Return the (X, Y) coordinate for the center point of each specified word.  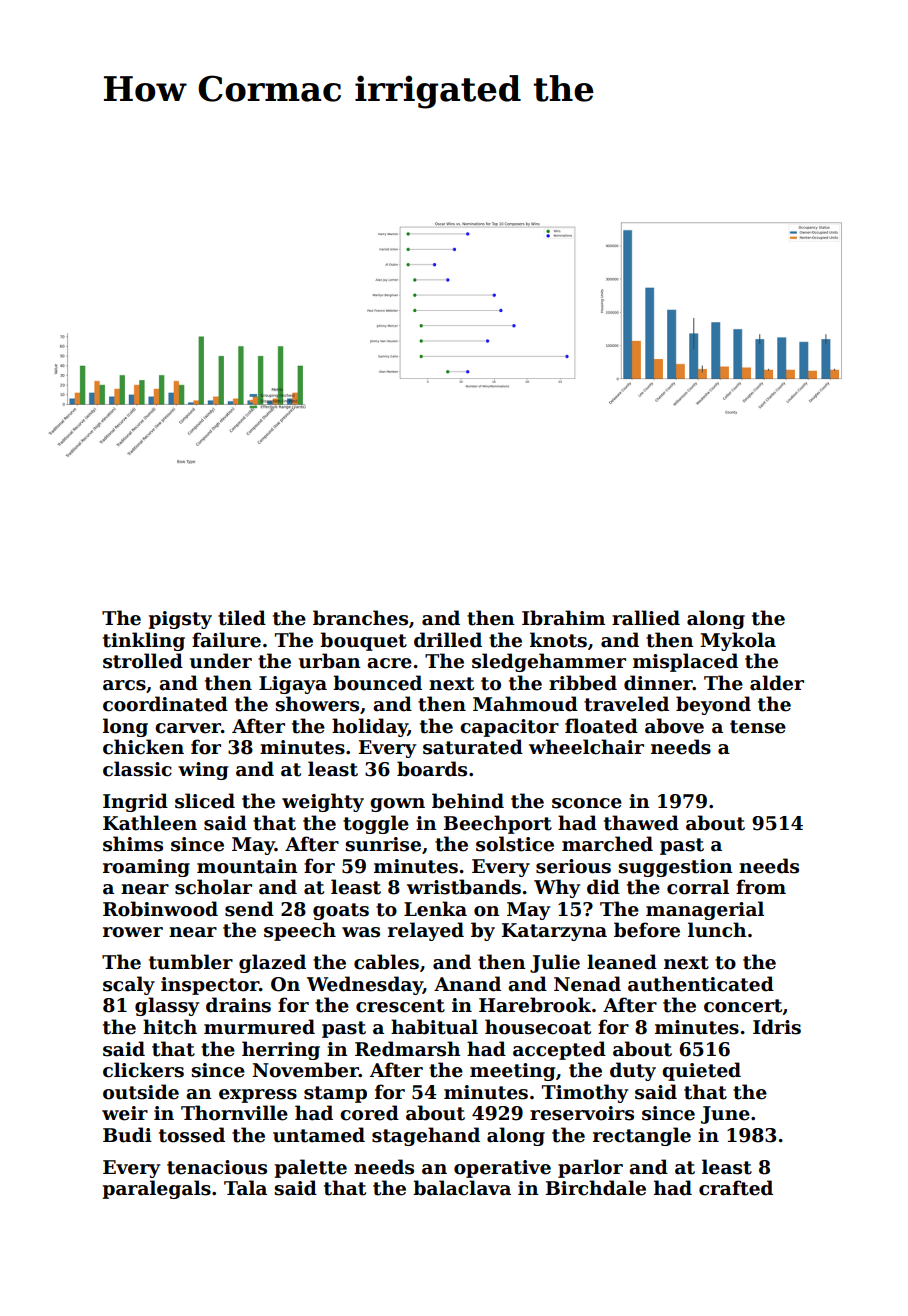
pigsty (180, 620)
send (249, 909)
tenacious (217, 1167)
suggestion (675, 868)
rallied (646, 618)
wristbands (464, 887)
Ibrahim (563, 618)
